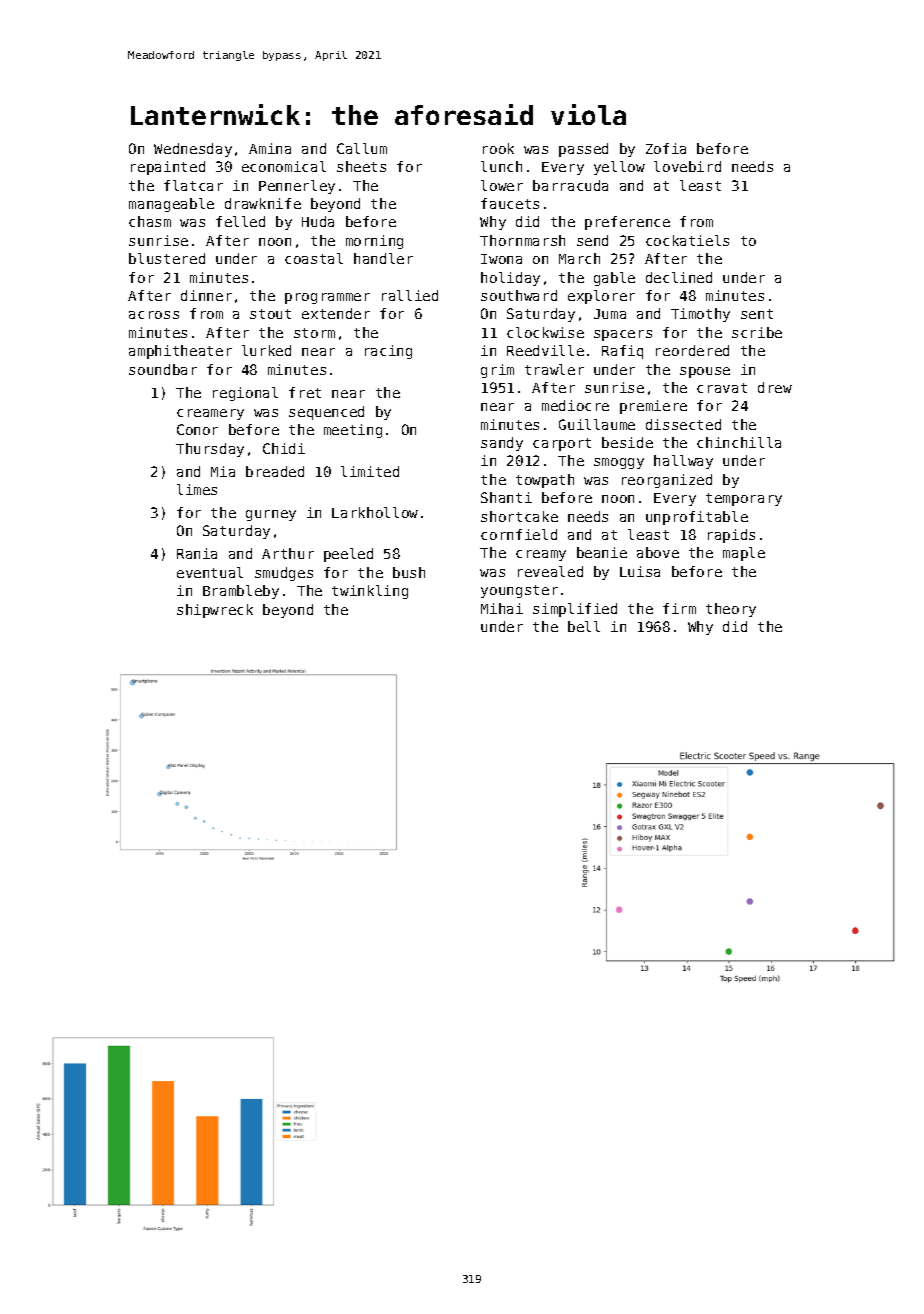  I want to click on rallied, so click(410, 295).
